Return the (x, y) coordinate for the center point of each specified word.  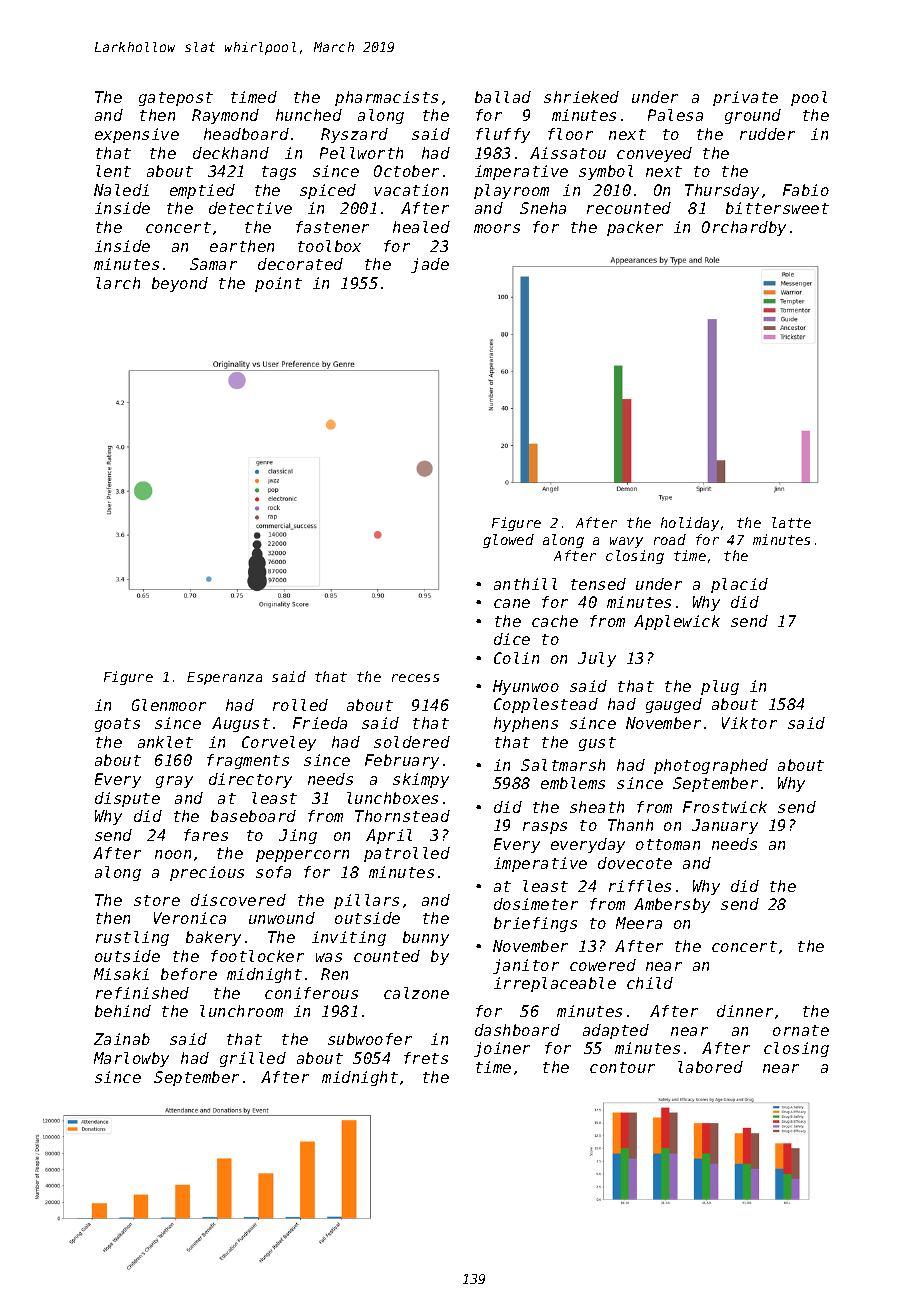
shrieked (581, 97)
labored (710, 1067)
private (745, 98)
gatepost (176, 99)
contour (622, 1067)
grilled (253, 1059)
